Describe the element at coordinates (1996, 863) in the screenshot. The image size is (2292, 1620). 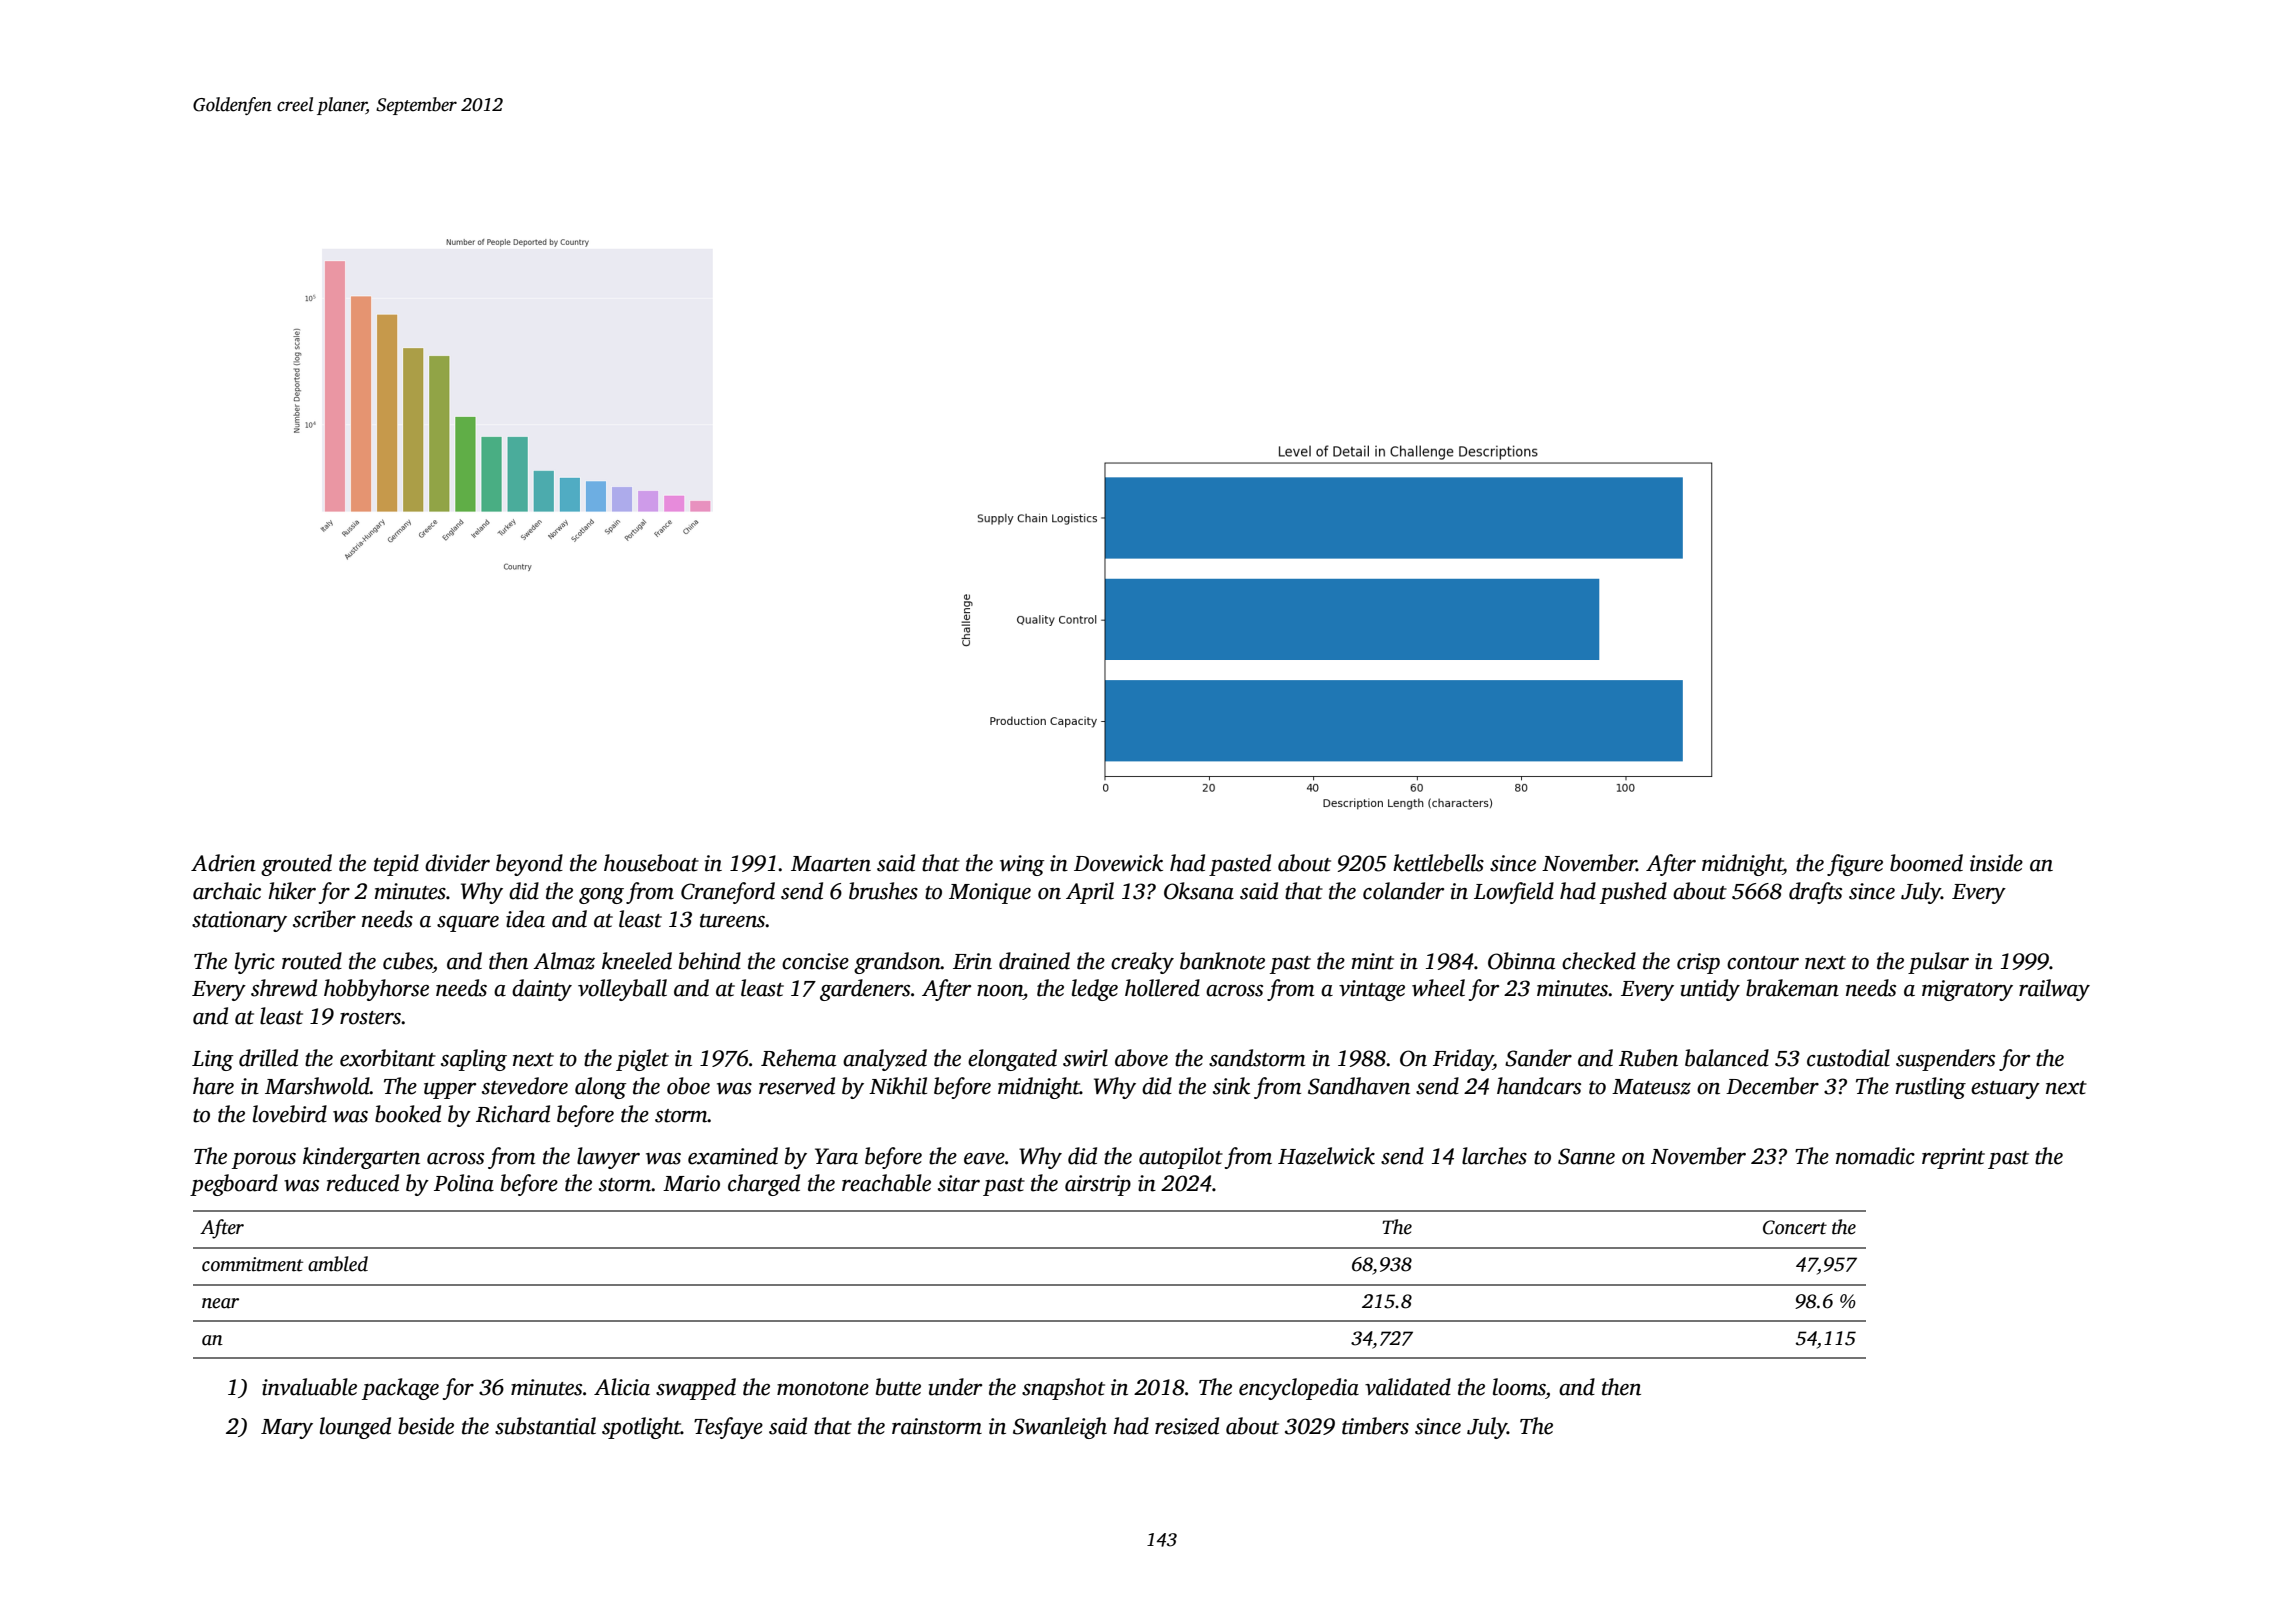
I see `inside` at that location.
